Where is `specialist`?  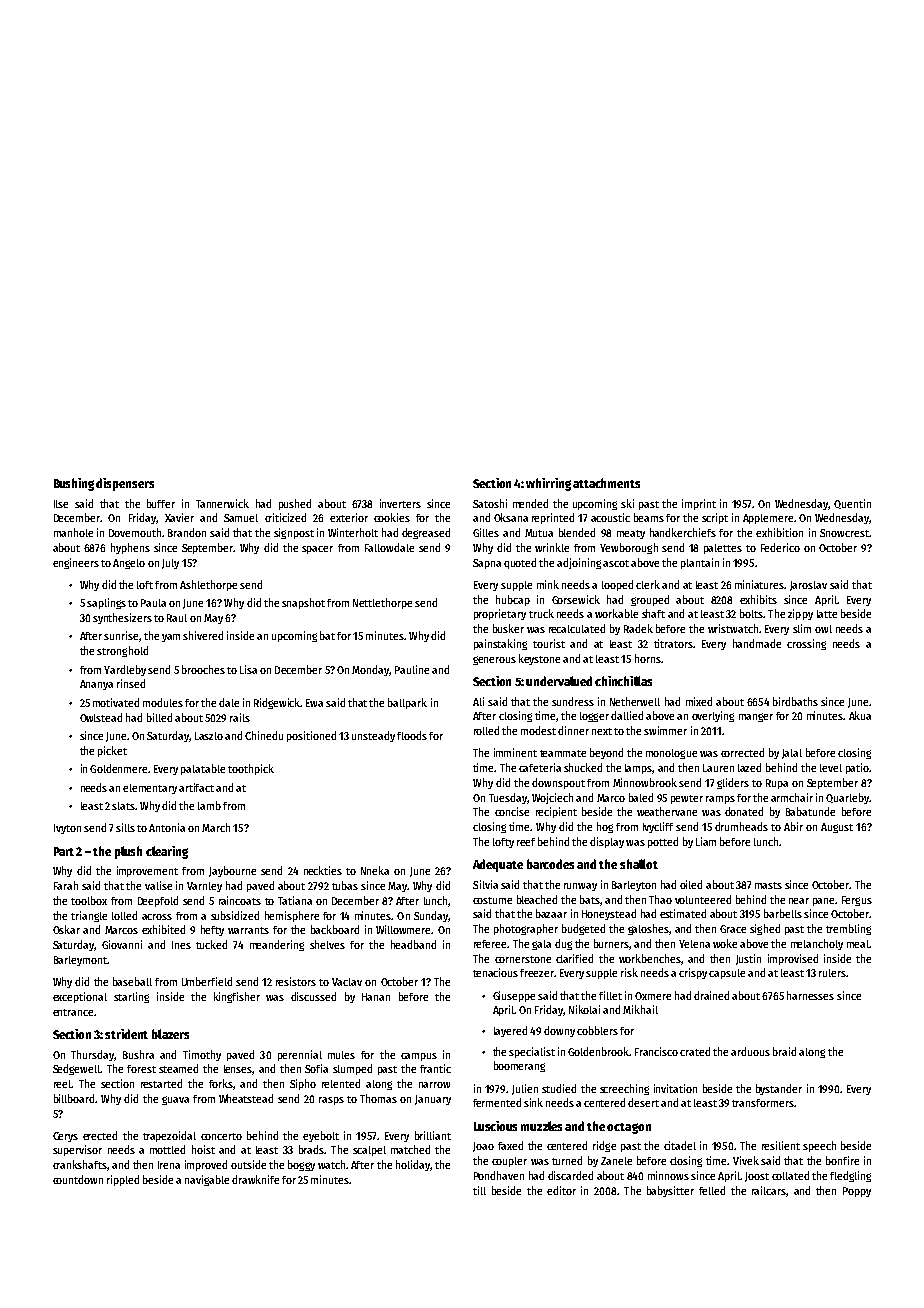
specialist is located at coordinates (532, 1052).
